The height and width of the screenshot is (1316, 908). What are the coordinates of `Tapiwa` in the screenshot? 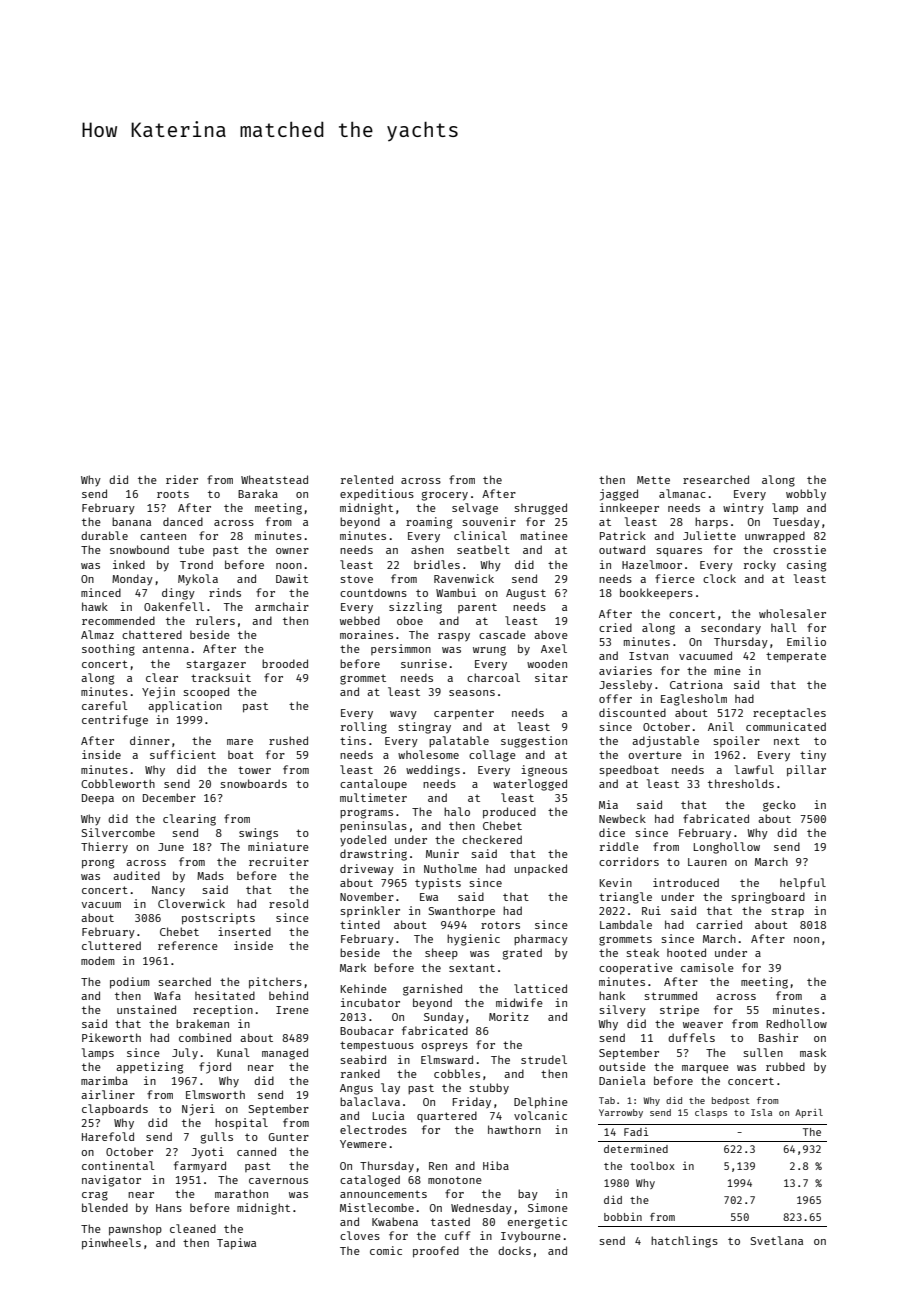 It's located at (236, 1244).
